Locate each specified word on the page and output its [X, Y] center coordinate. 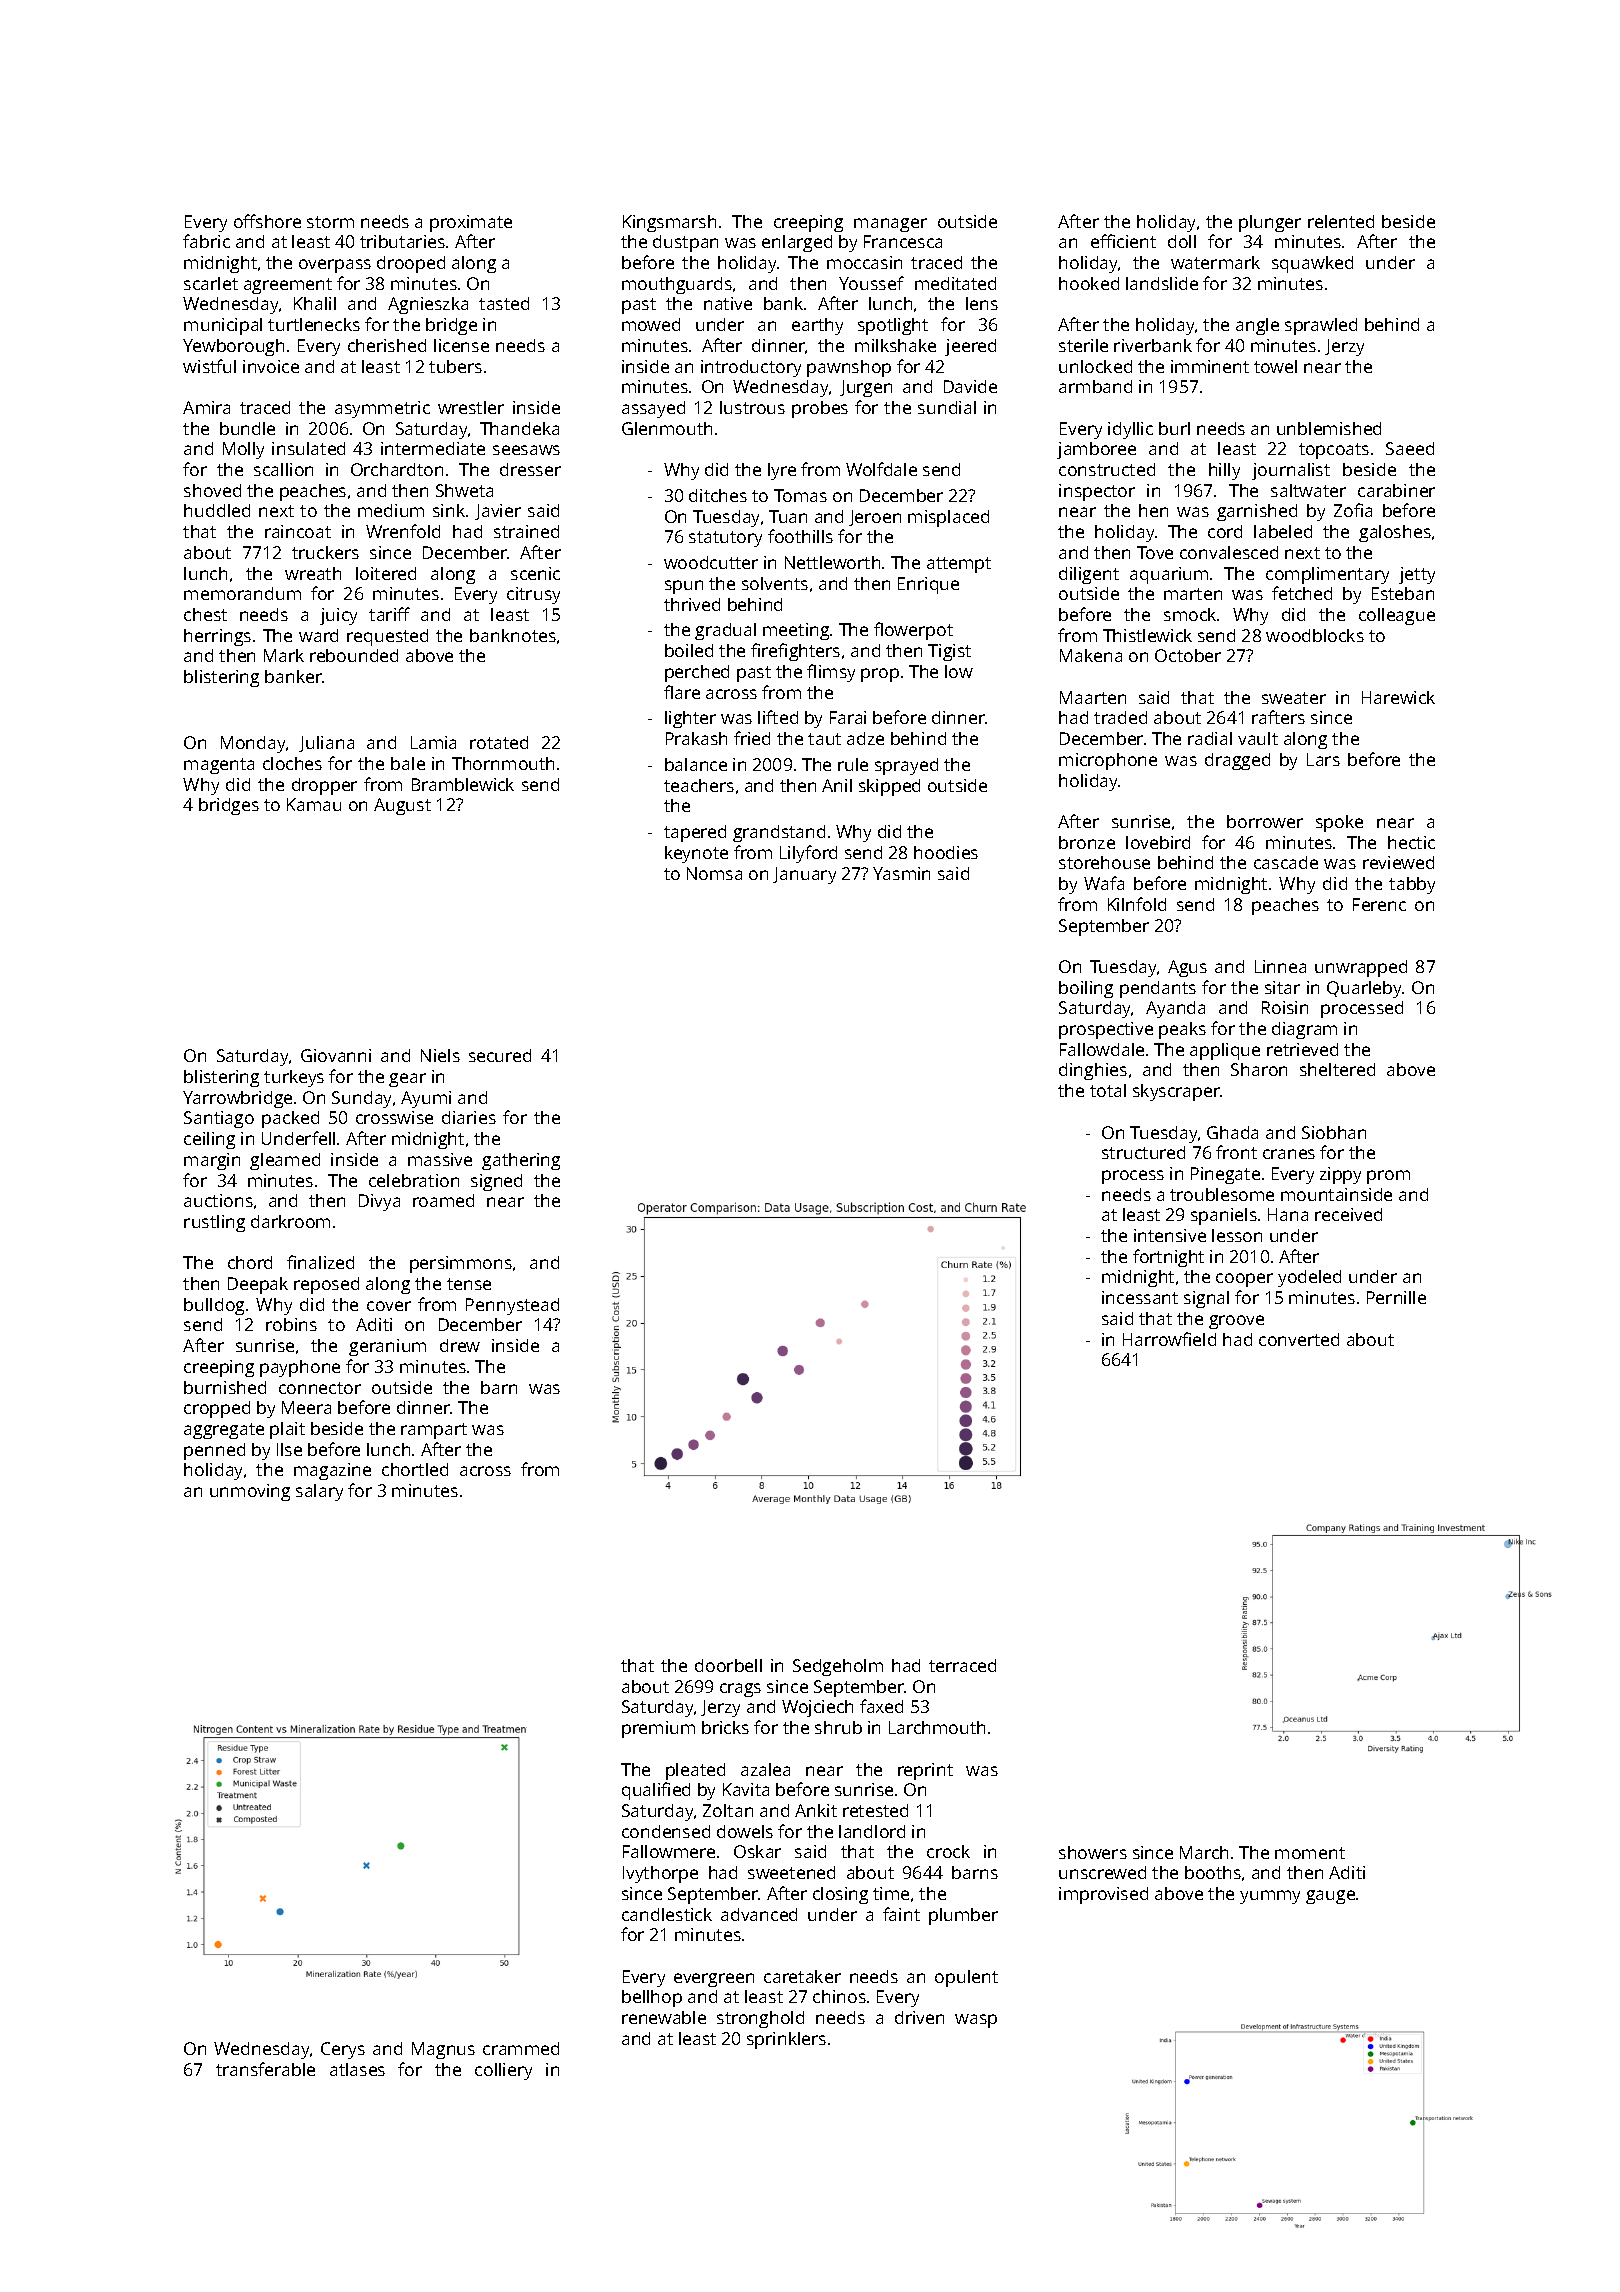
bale [408, 763]
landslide [1162, 283]
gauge [1330, 1897]
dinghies [1093, 1071]
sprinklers [786, 2040]
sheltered [1337, 1069]
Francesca [903, 241]
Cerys [343, 2050]
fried [752, 738]
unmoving [250, 1492]
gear [407, 1080]
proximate [471, 223]
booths [1213, 1872]
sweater [1294, 698]
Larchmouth [937, 1727]
